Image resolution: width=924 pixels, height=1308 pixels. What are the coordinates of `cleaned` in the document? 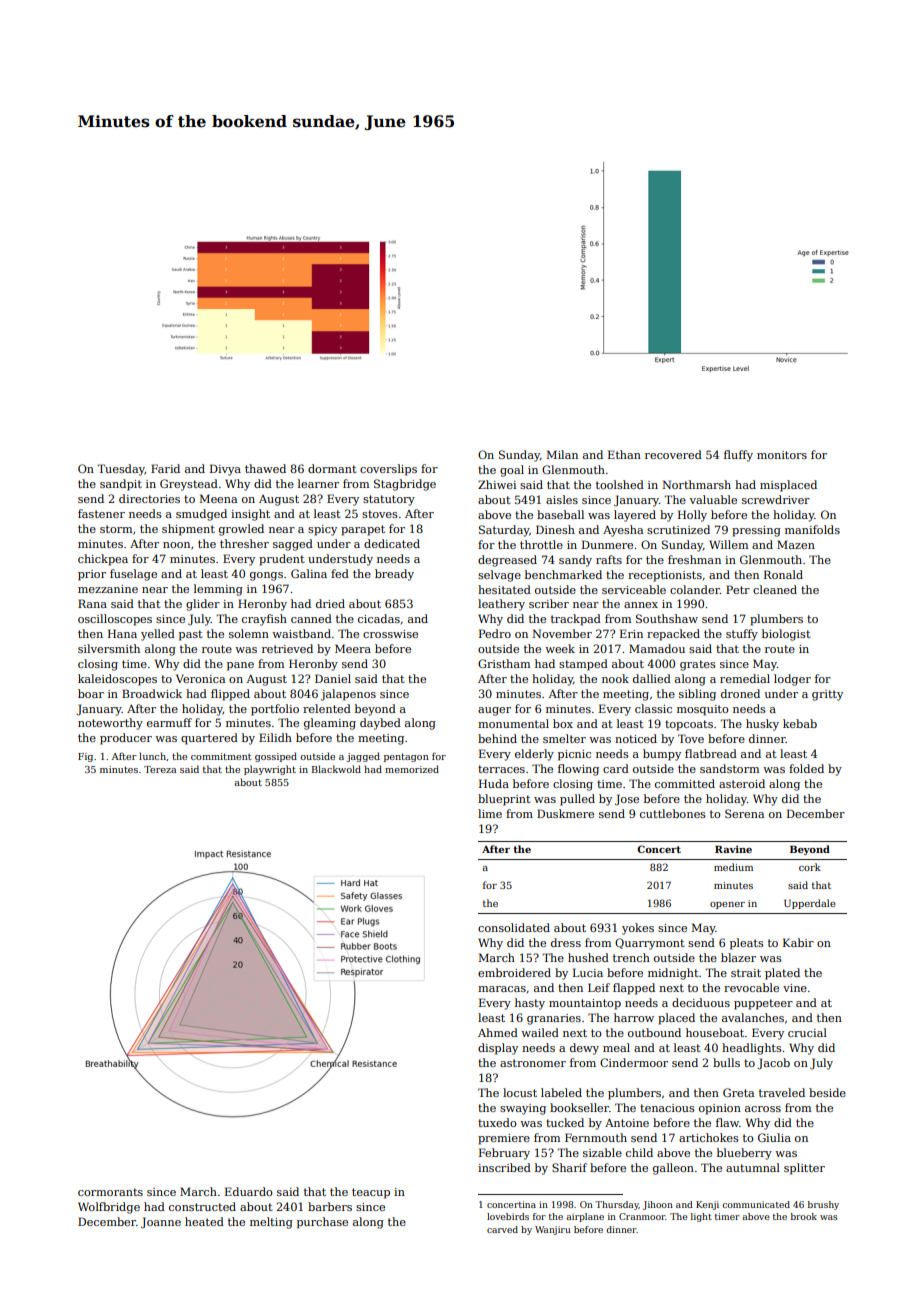 It's located at (775, 589).
